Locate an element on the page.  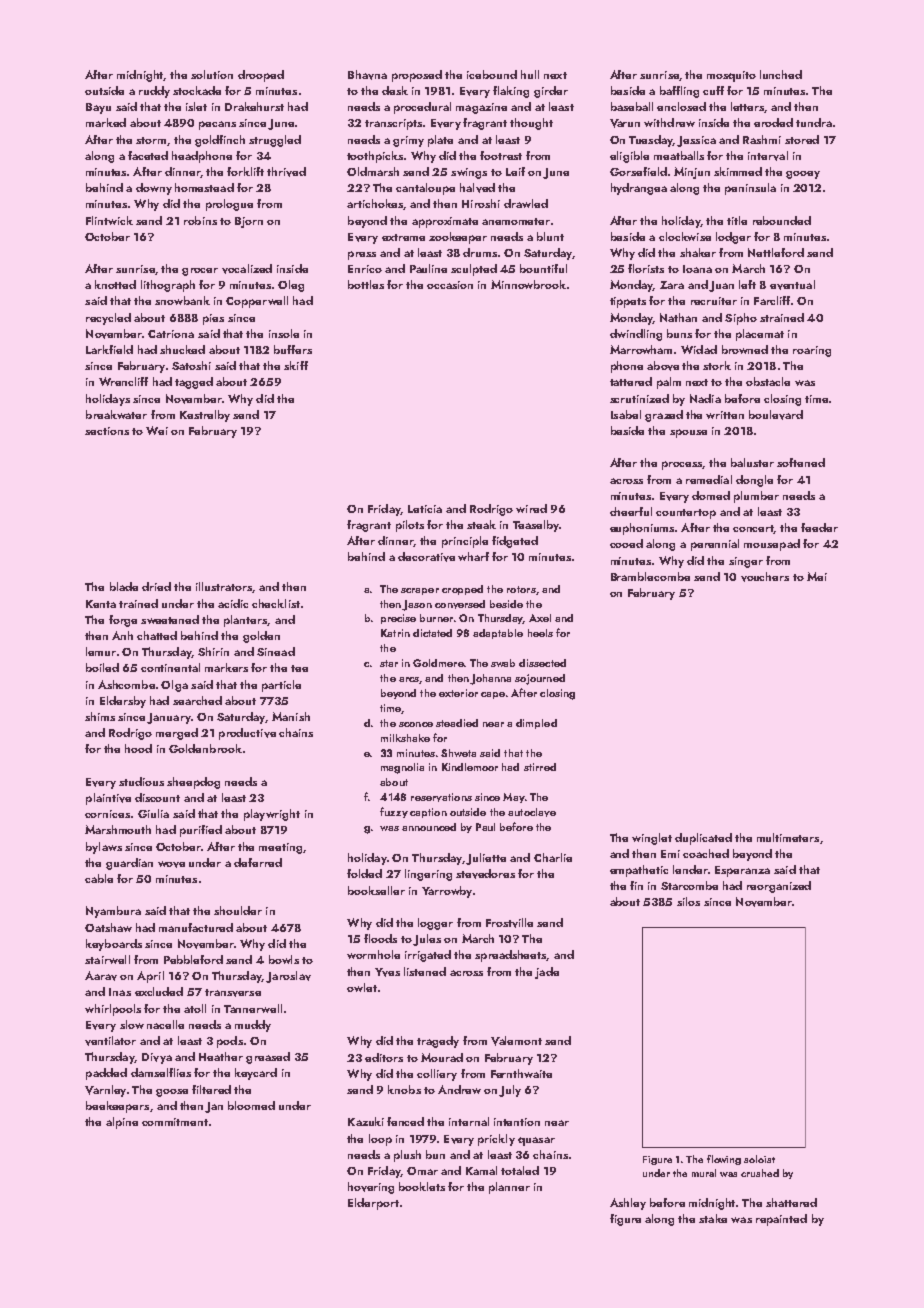
reorganized is located at coordinates (779, 887).
